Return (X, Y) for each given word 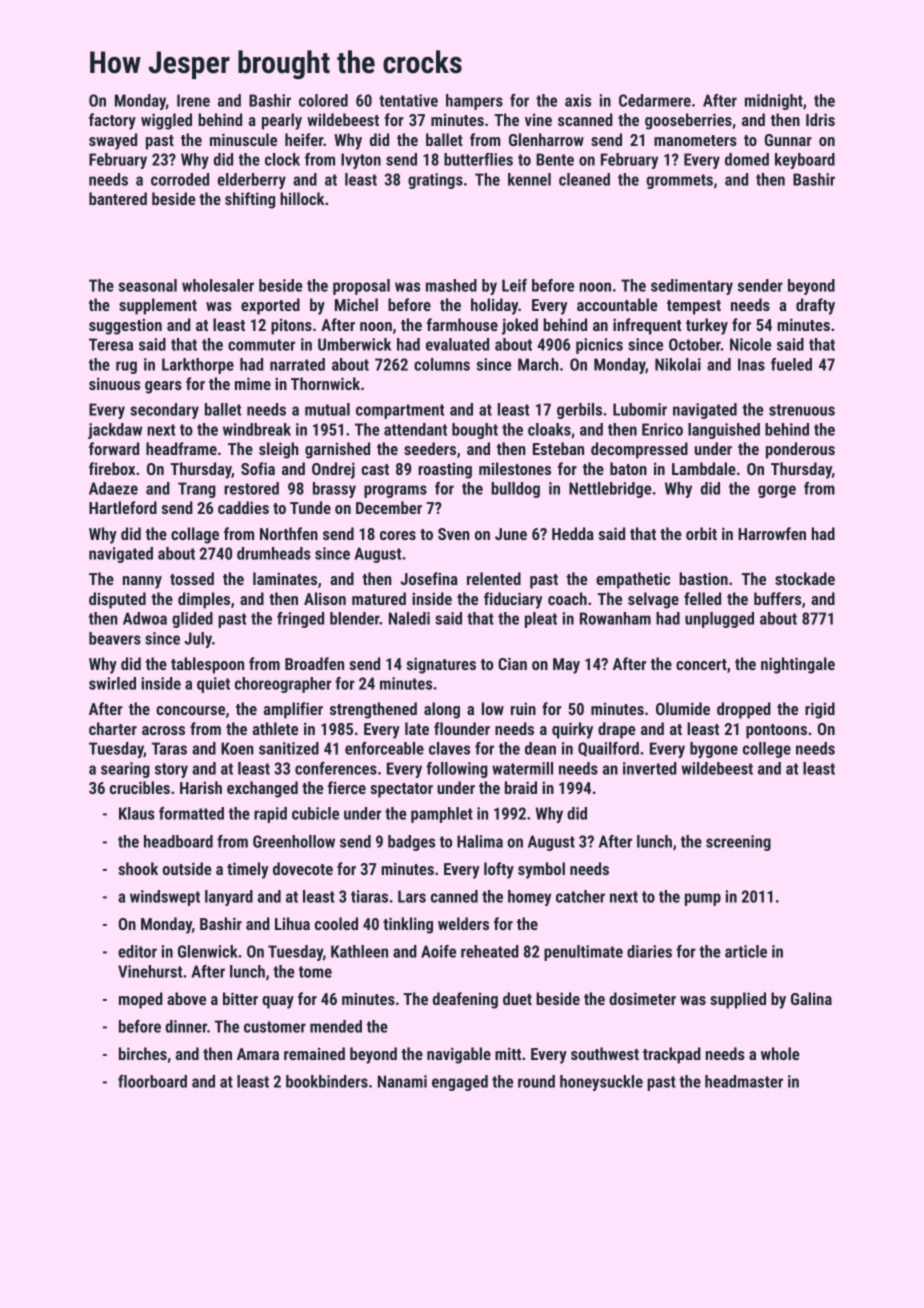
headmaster (744, 1081)
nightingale (798, 665)
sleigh (279, 450)
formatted (191, 813)
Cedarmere (655, 100)
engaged (460, 1083)
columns (442, 364)
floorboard (152, 1081)
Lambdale (704, 468)
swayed (113, 141)
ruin (523, 708)
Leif (514, 285)
